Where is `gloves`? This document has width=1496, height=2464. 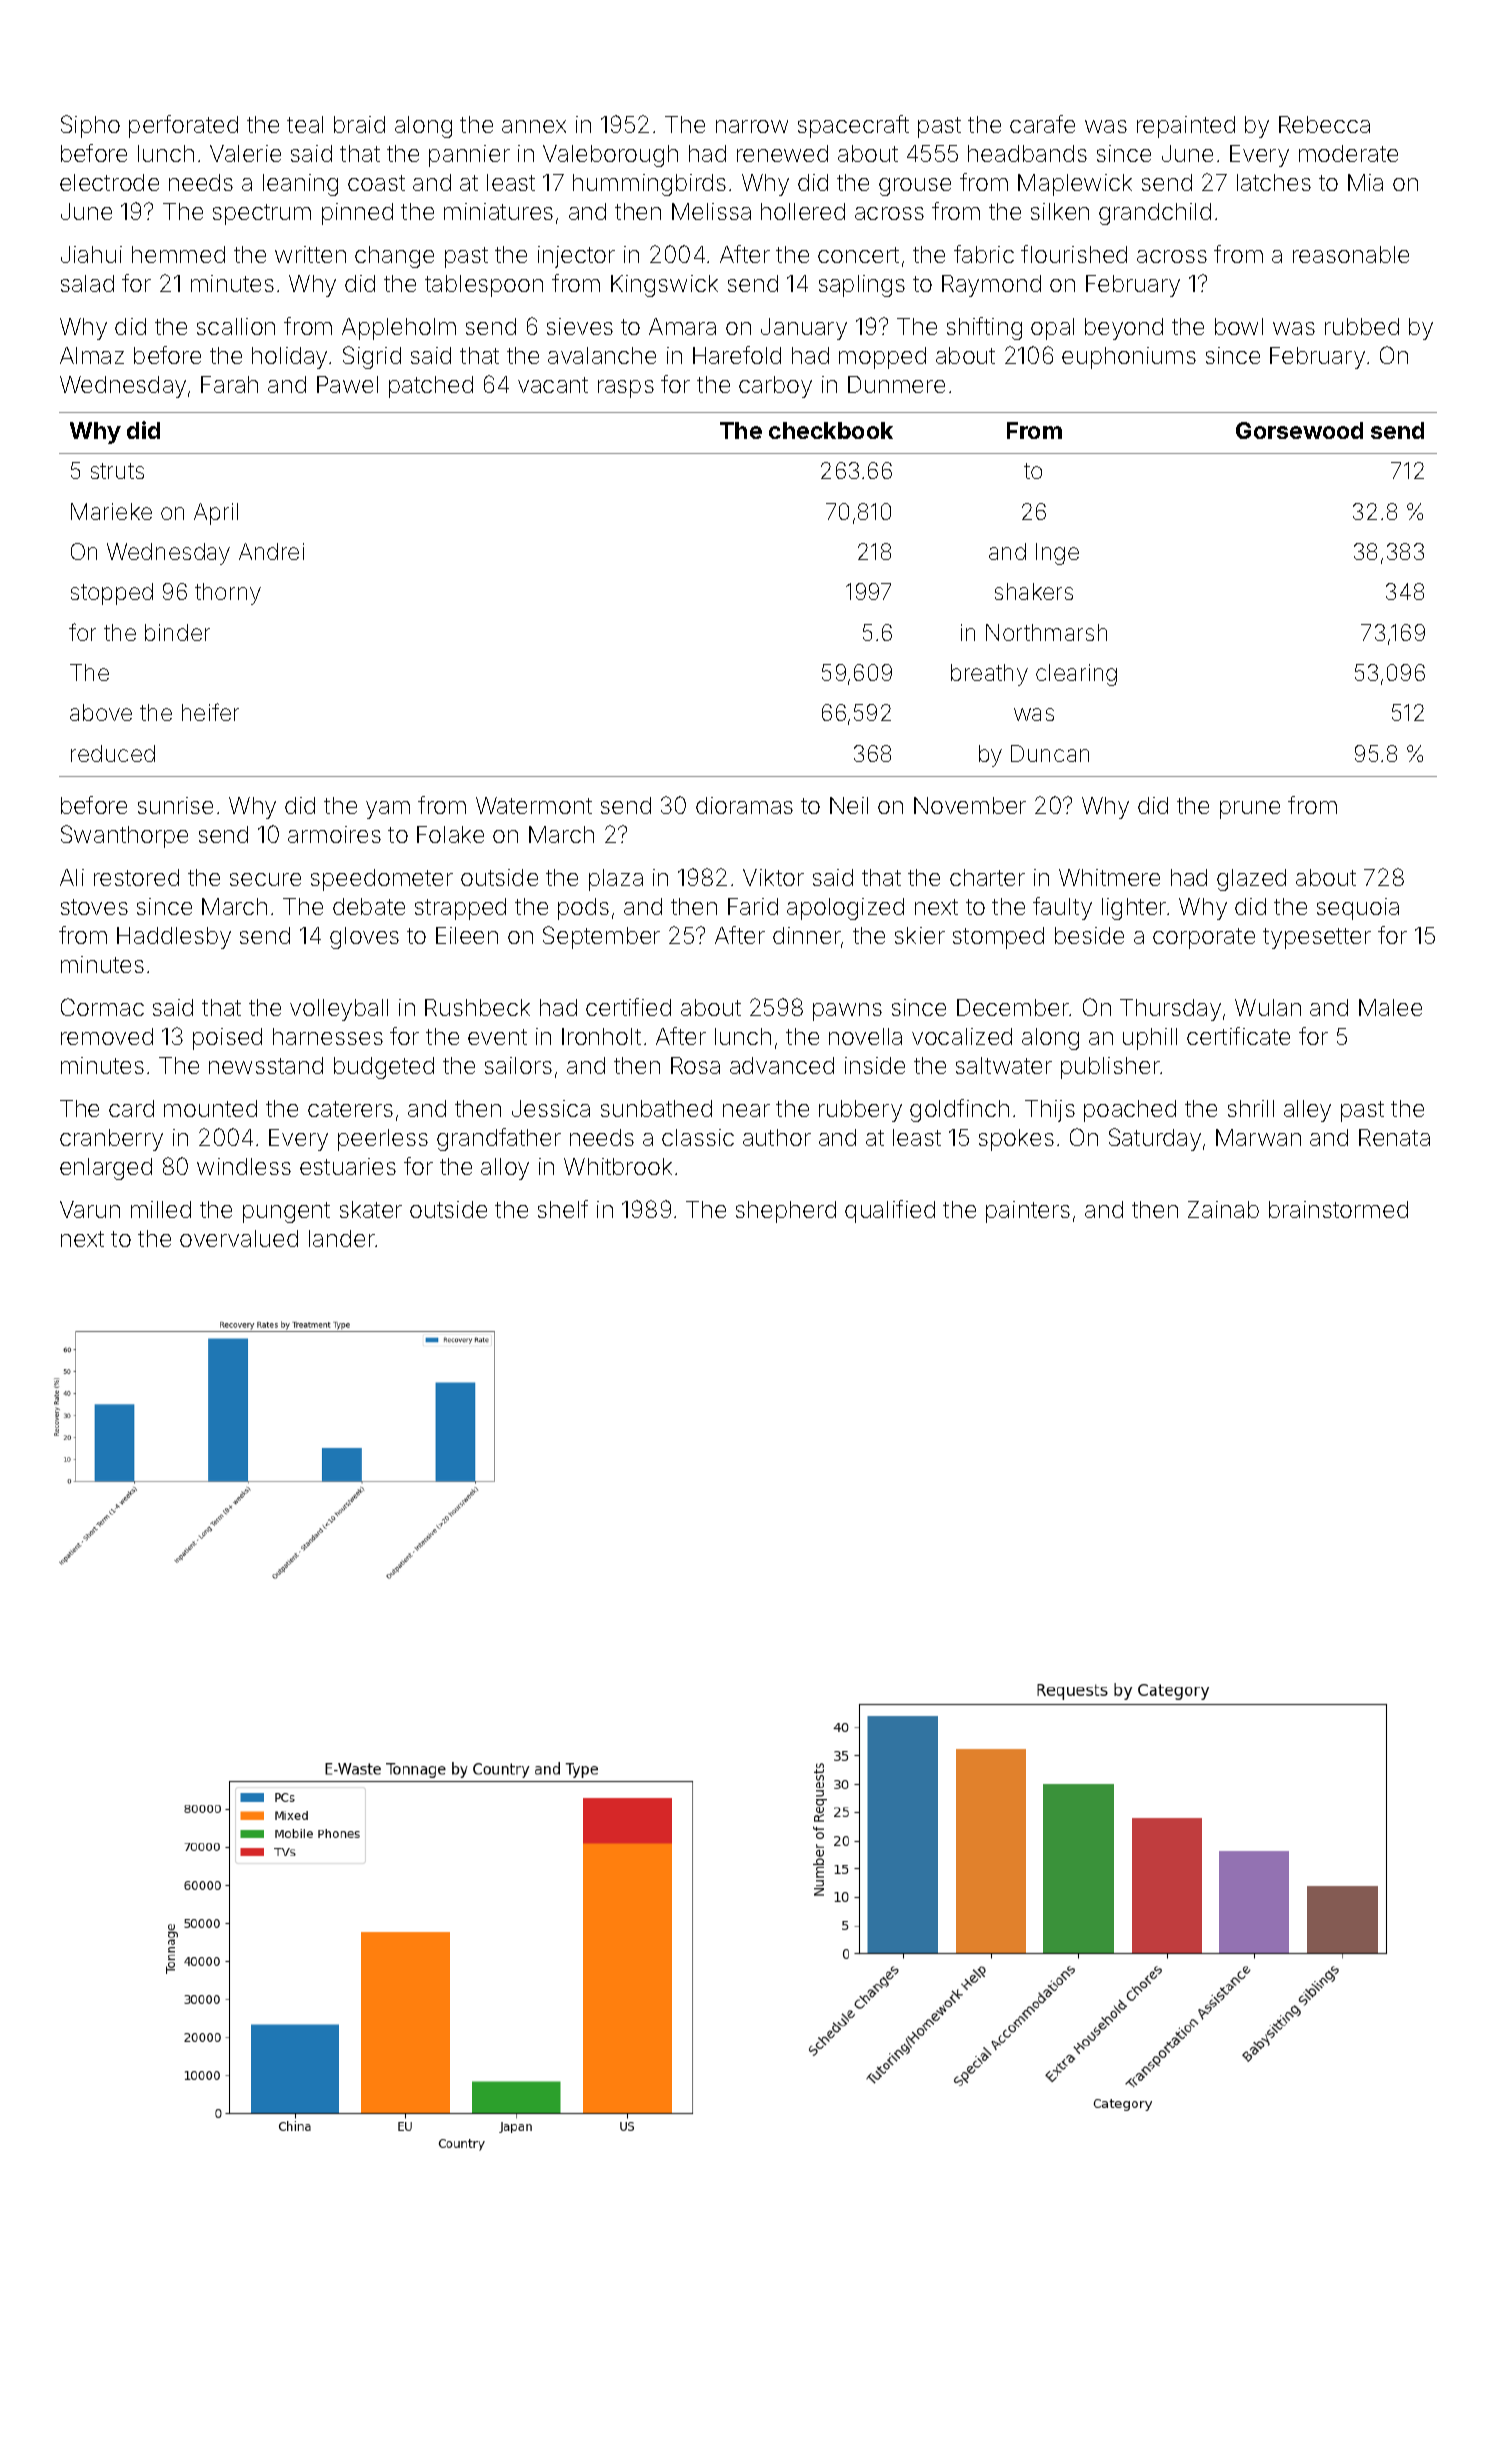
gloves is located at coordinates (364, 938).
